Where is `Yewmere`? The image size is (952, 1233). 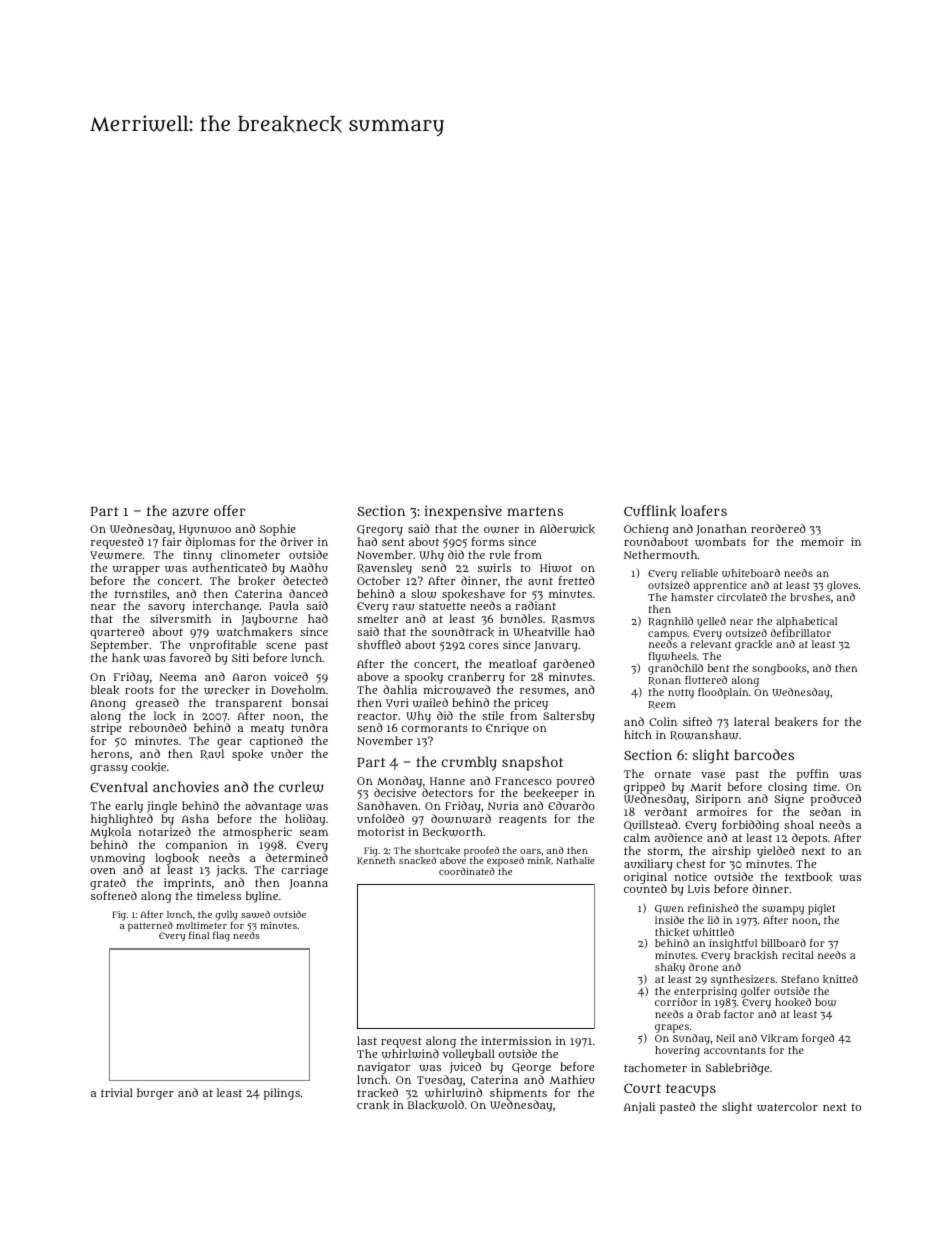
Yewmere is located at coordinates (116, 555).
